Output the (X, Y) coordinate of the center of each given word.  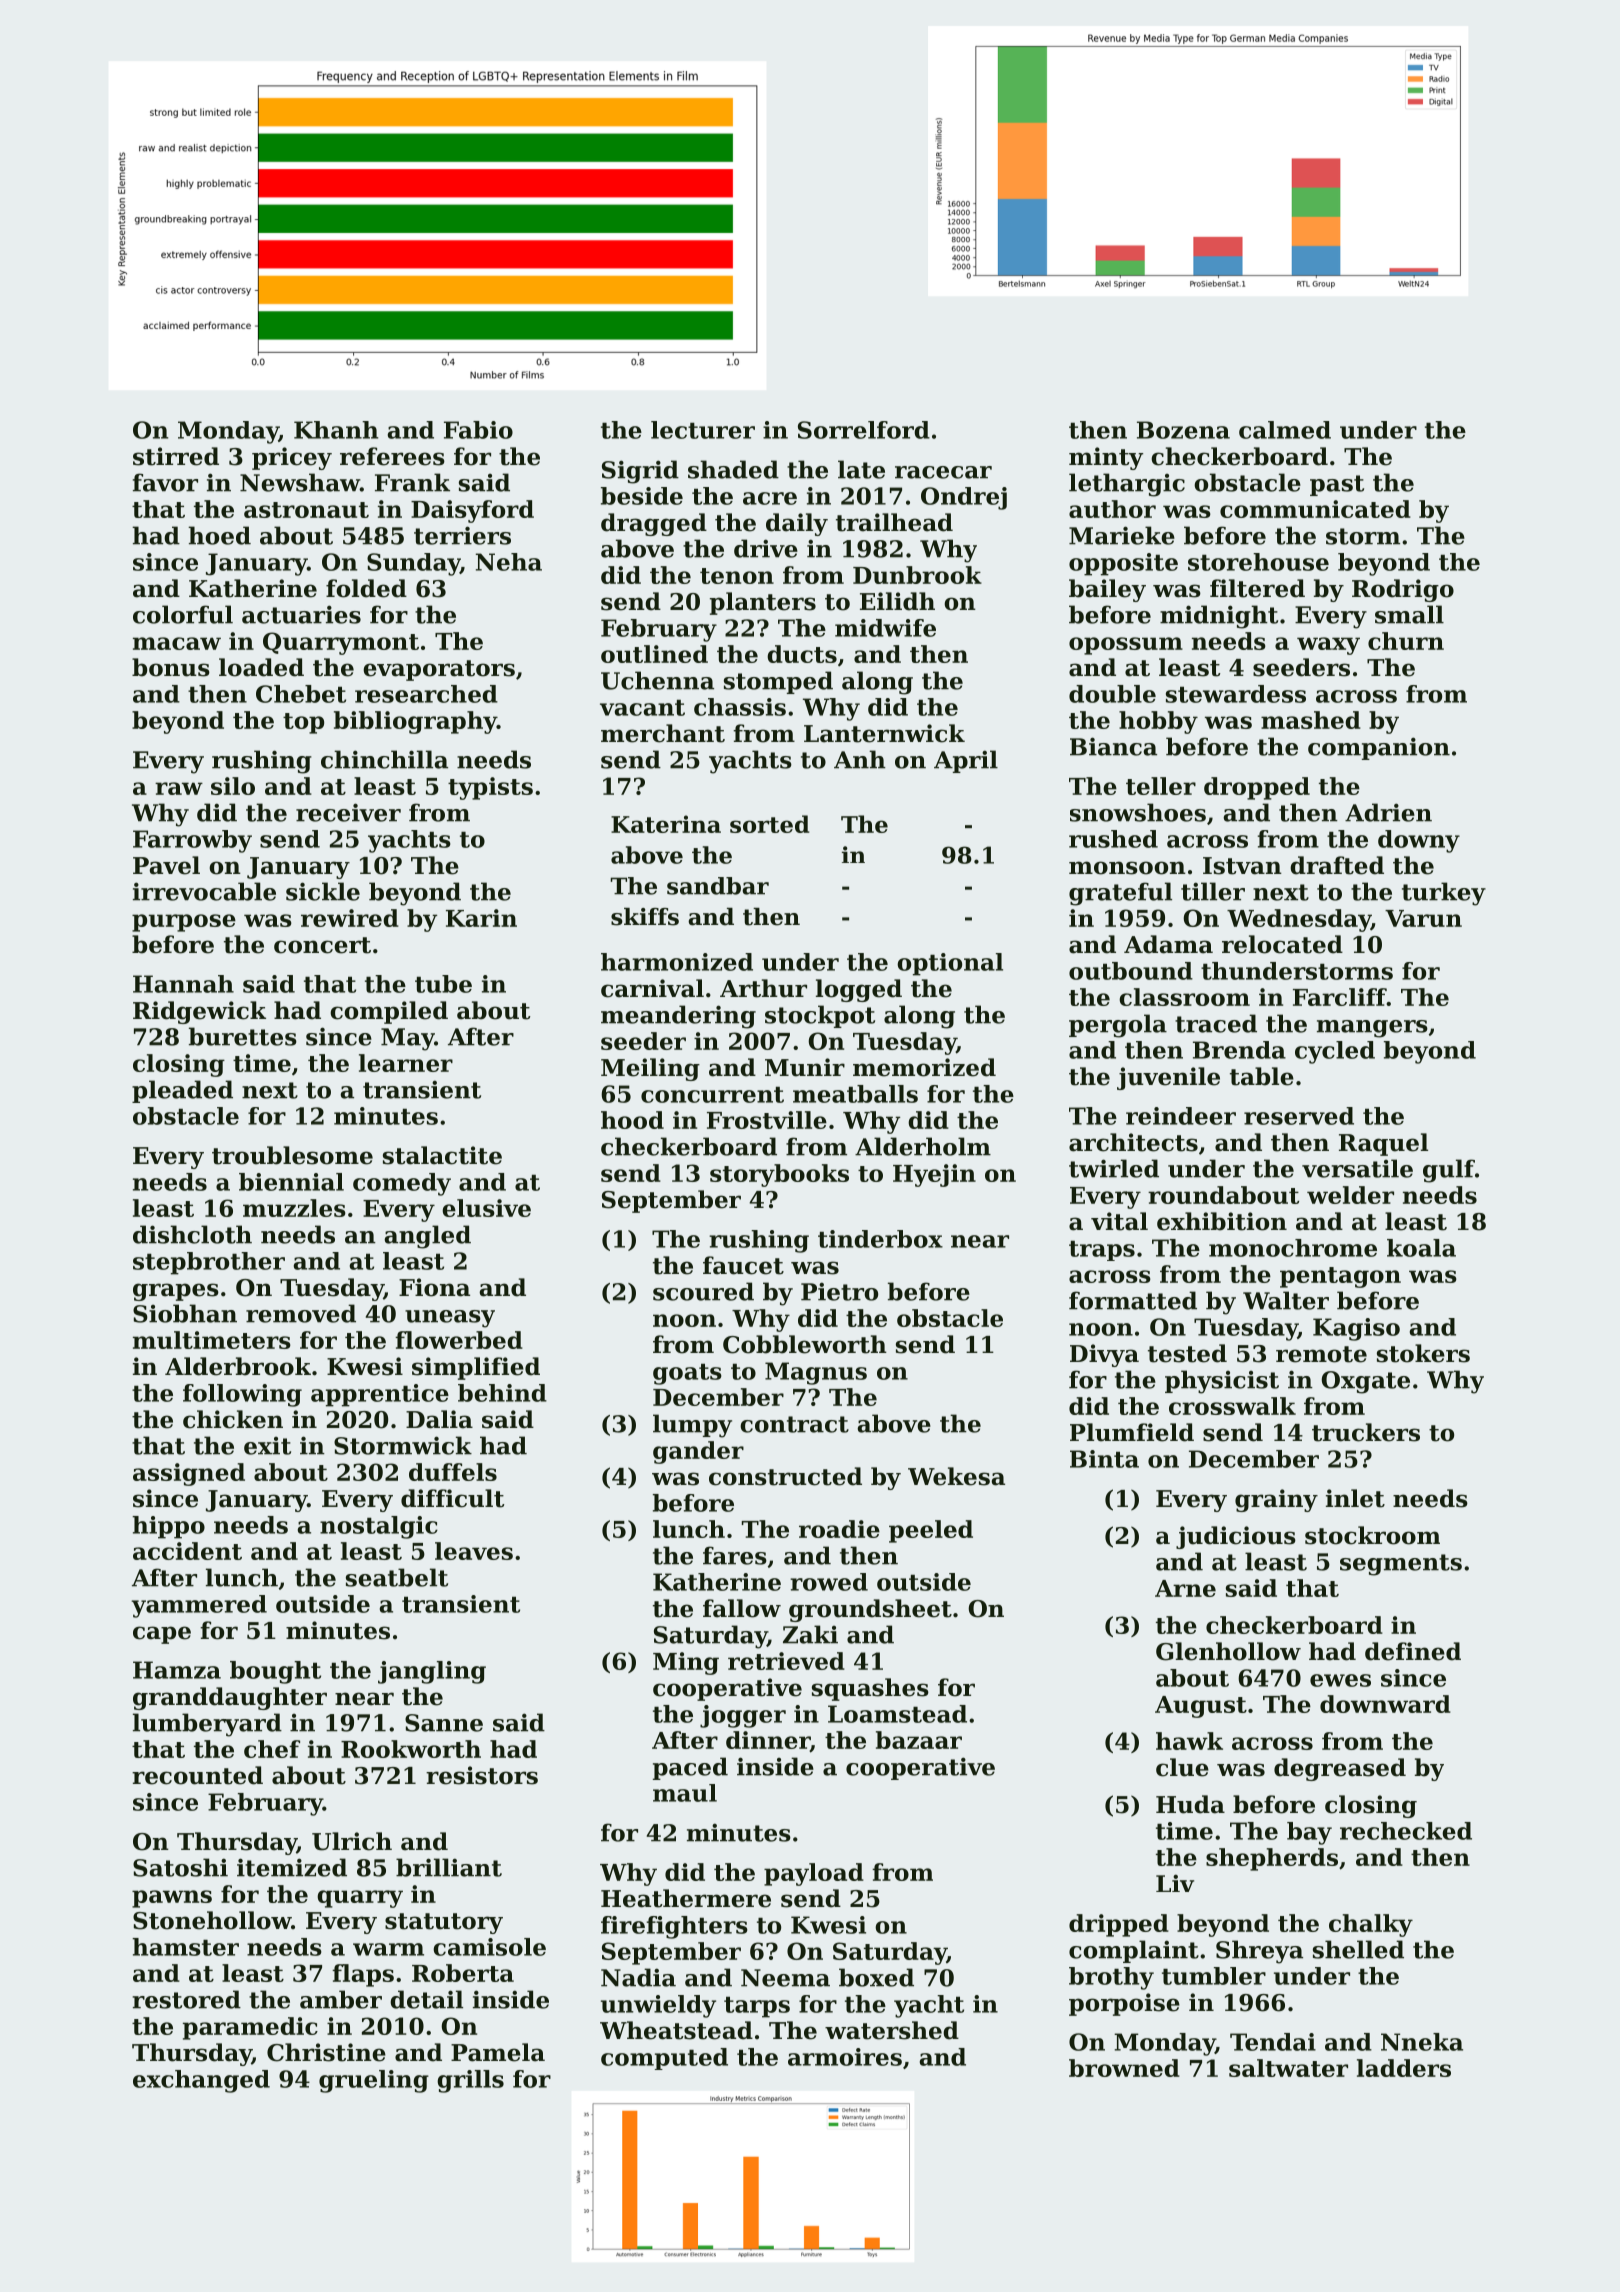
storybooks (779, 1175)
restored (186, 1999)
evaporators (439, 670)
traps (1102, 1251)
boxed (876, 1977)
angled (427, 1237)
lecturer (703, 430)
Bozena (1183, 430)
